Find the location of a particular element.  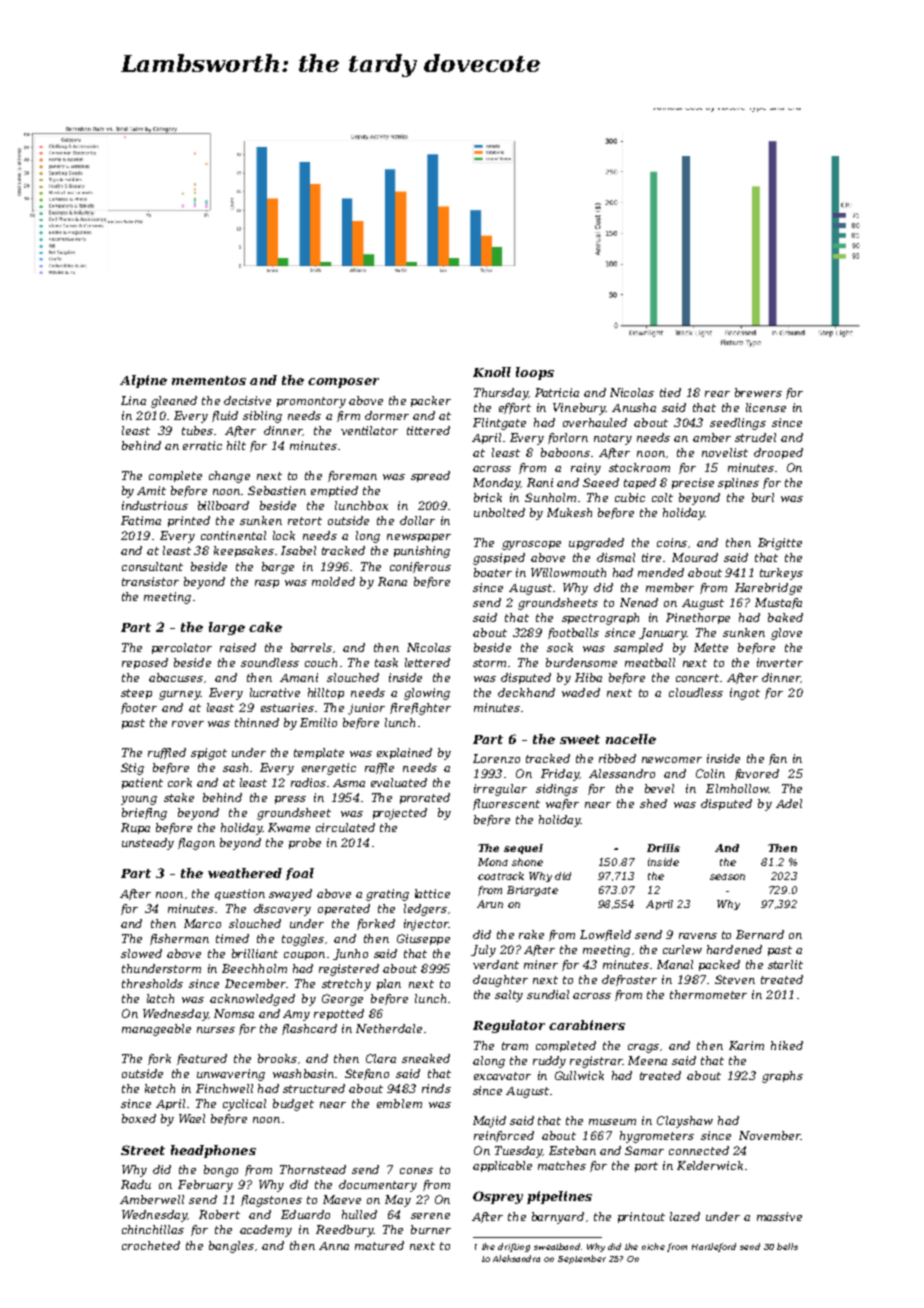

lettered is located at coordinates (427, 662).
